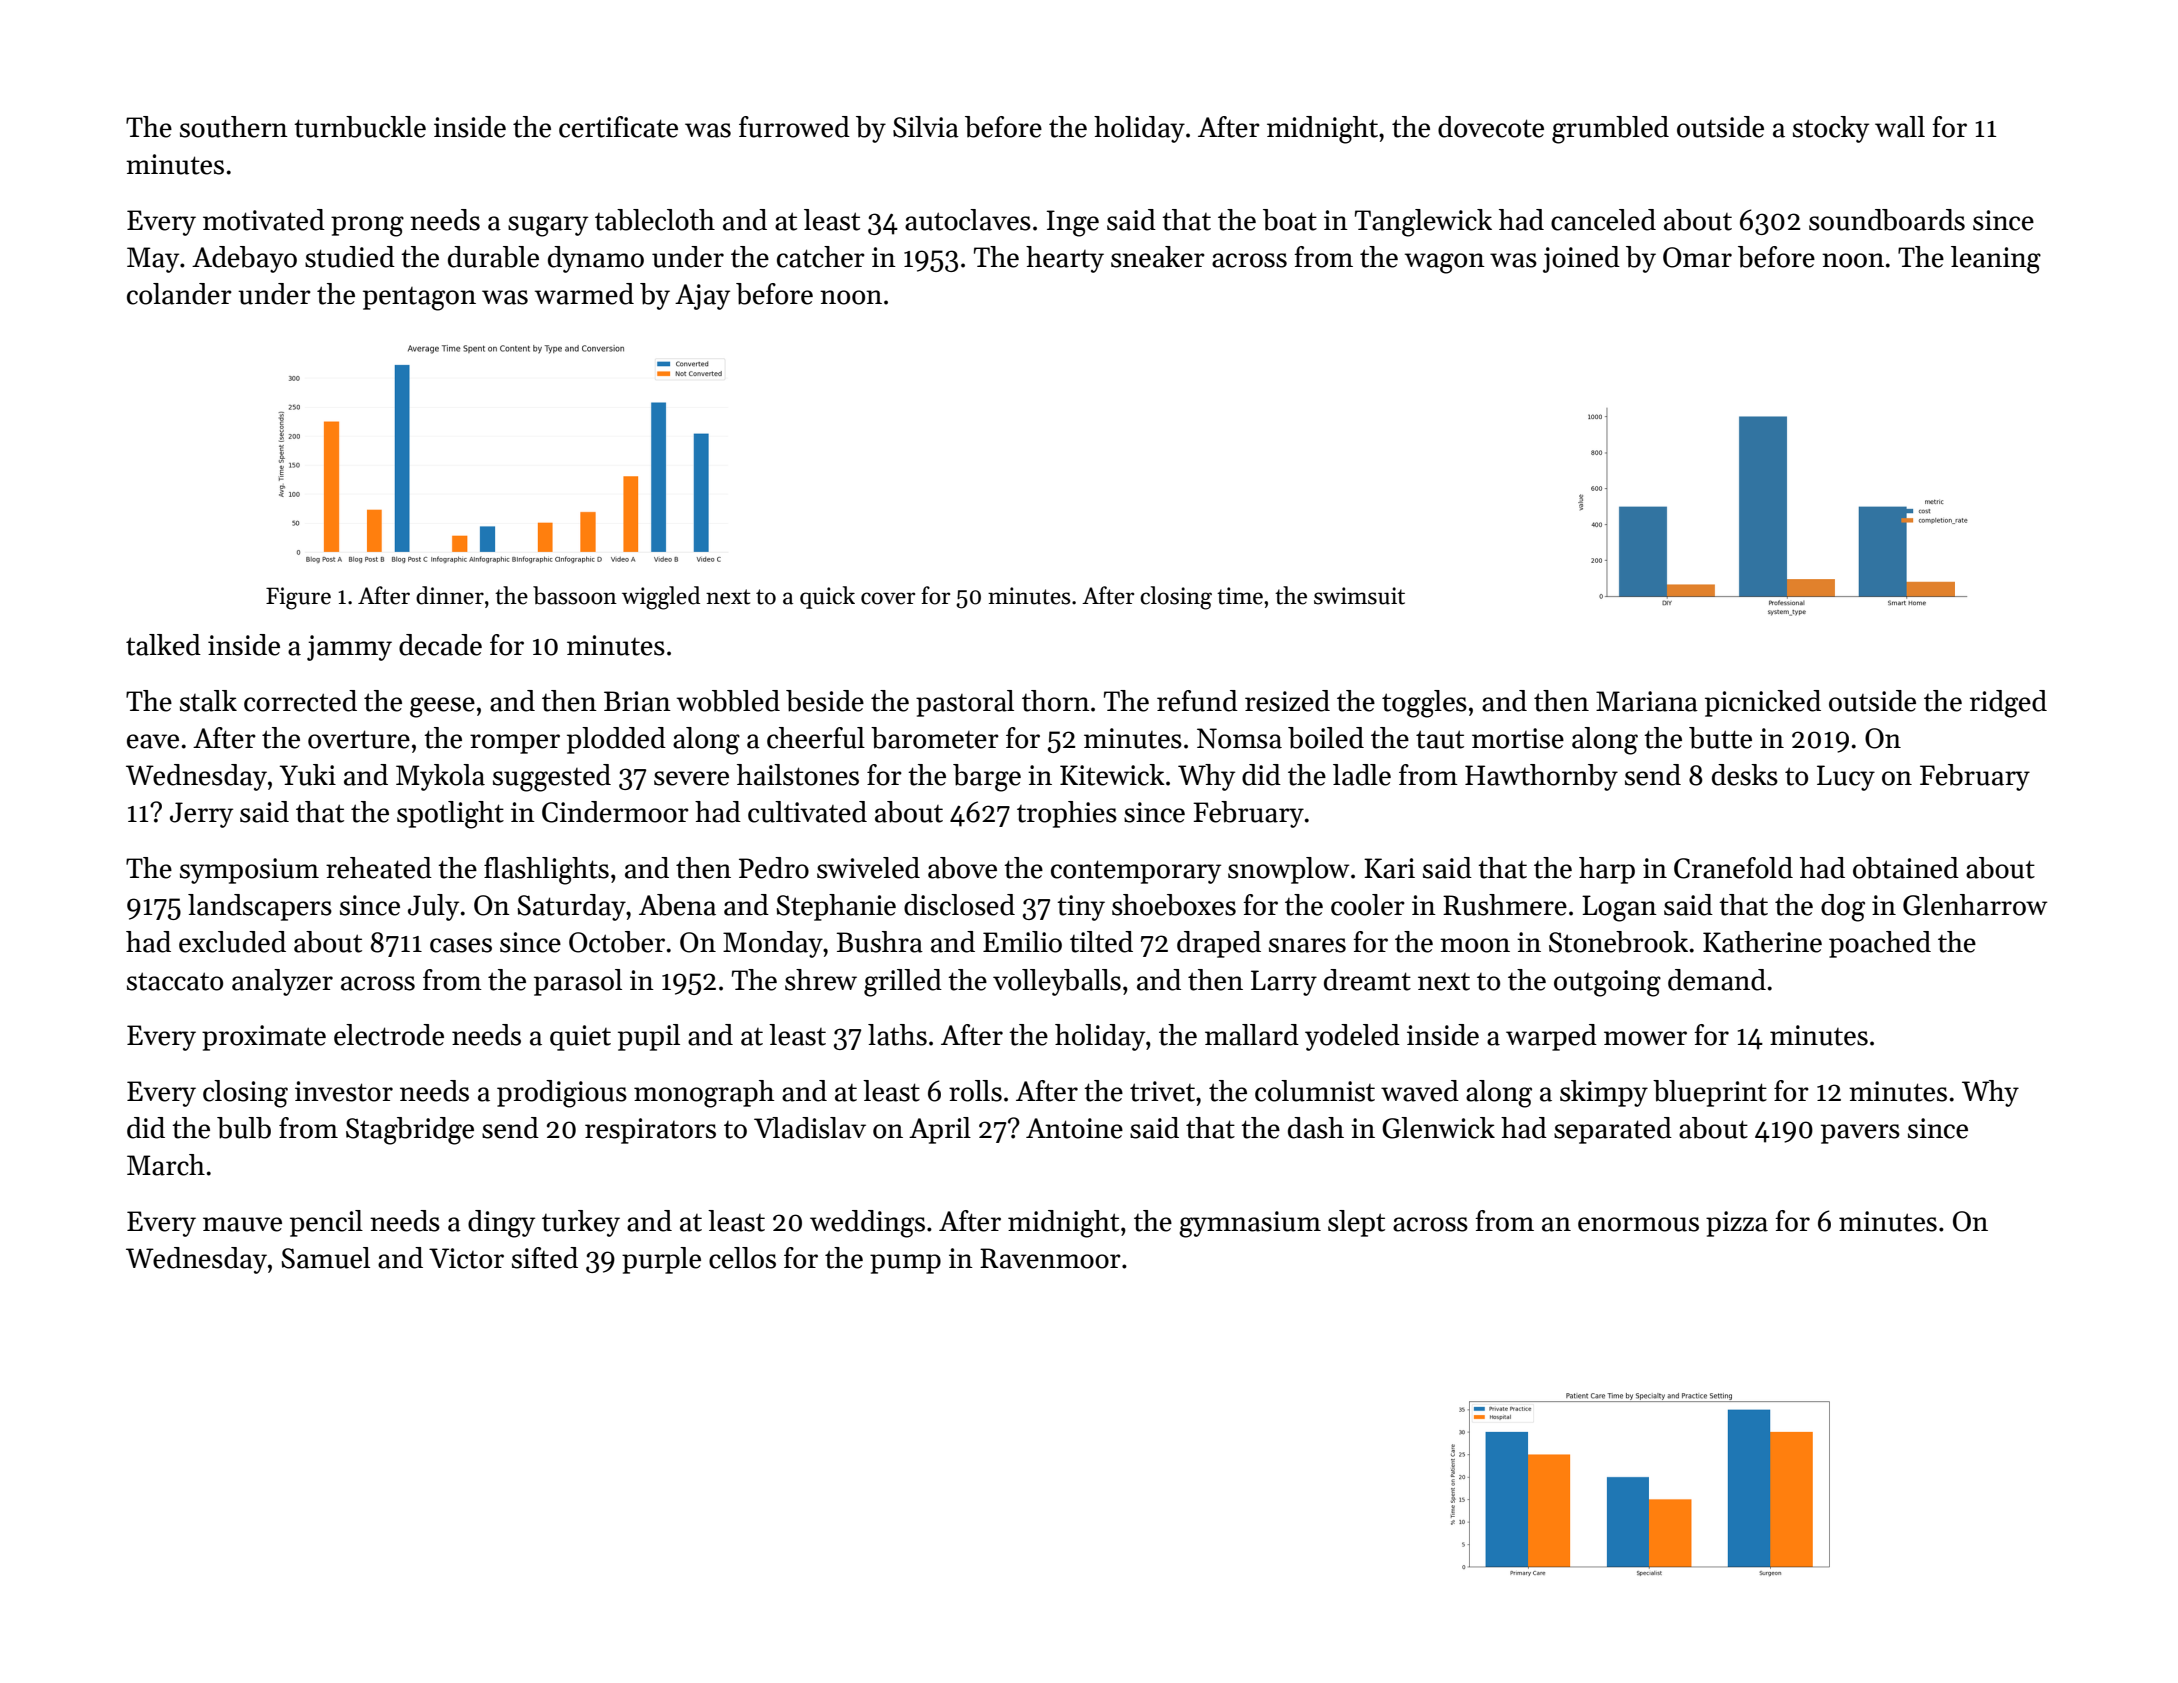 The height and width of the document is (1683, 2178). Describe the element at coordinates (326, 1258) in the document. I see `Samuel` at that location.
